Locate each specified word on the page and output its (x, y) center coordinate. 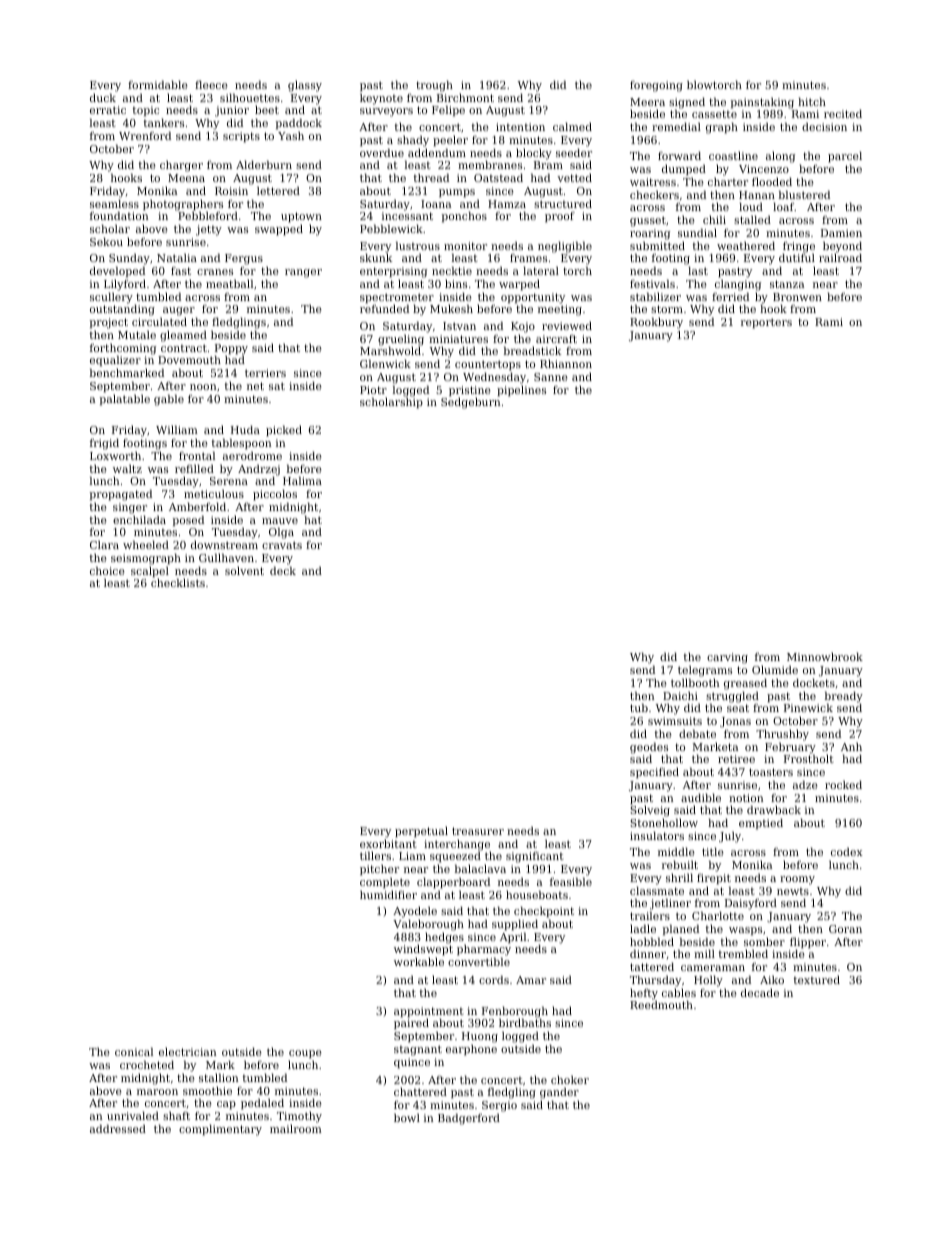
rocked (843, 784)
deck (283, 570)
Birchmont (465, 97)
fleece (211, 84)
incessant (407, 216)
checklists (178, 583)
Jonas (735, 722)
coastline (733, 155)
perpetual (421, 832)
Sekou (106, 241)
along (780, 157)
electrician (188, 1051)
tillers (375, 855)
